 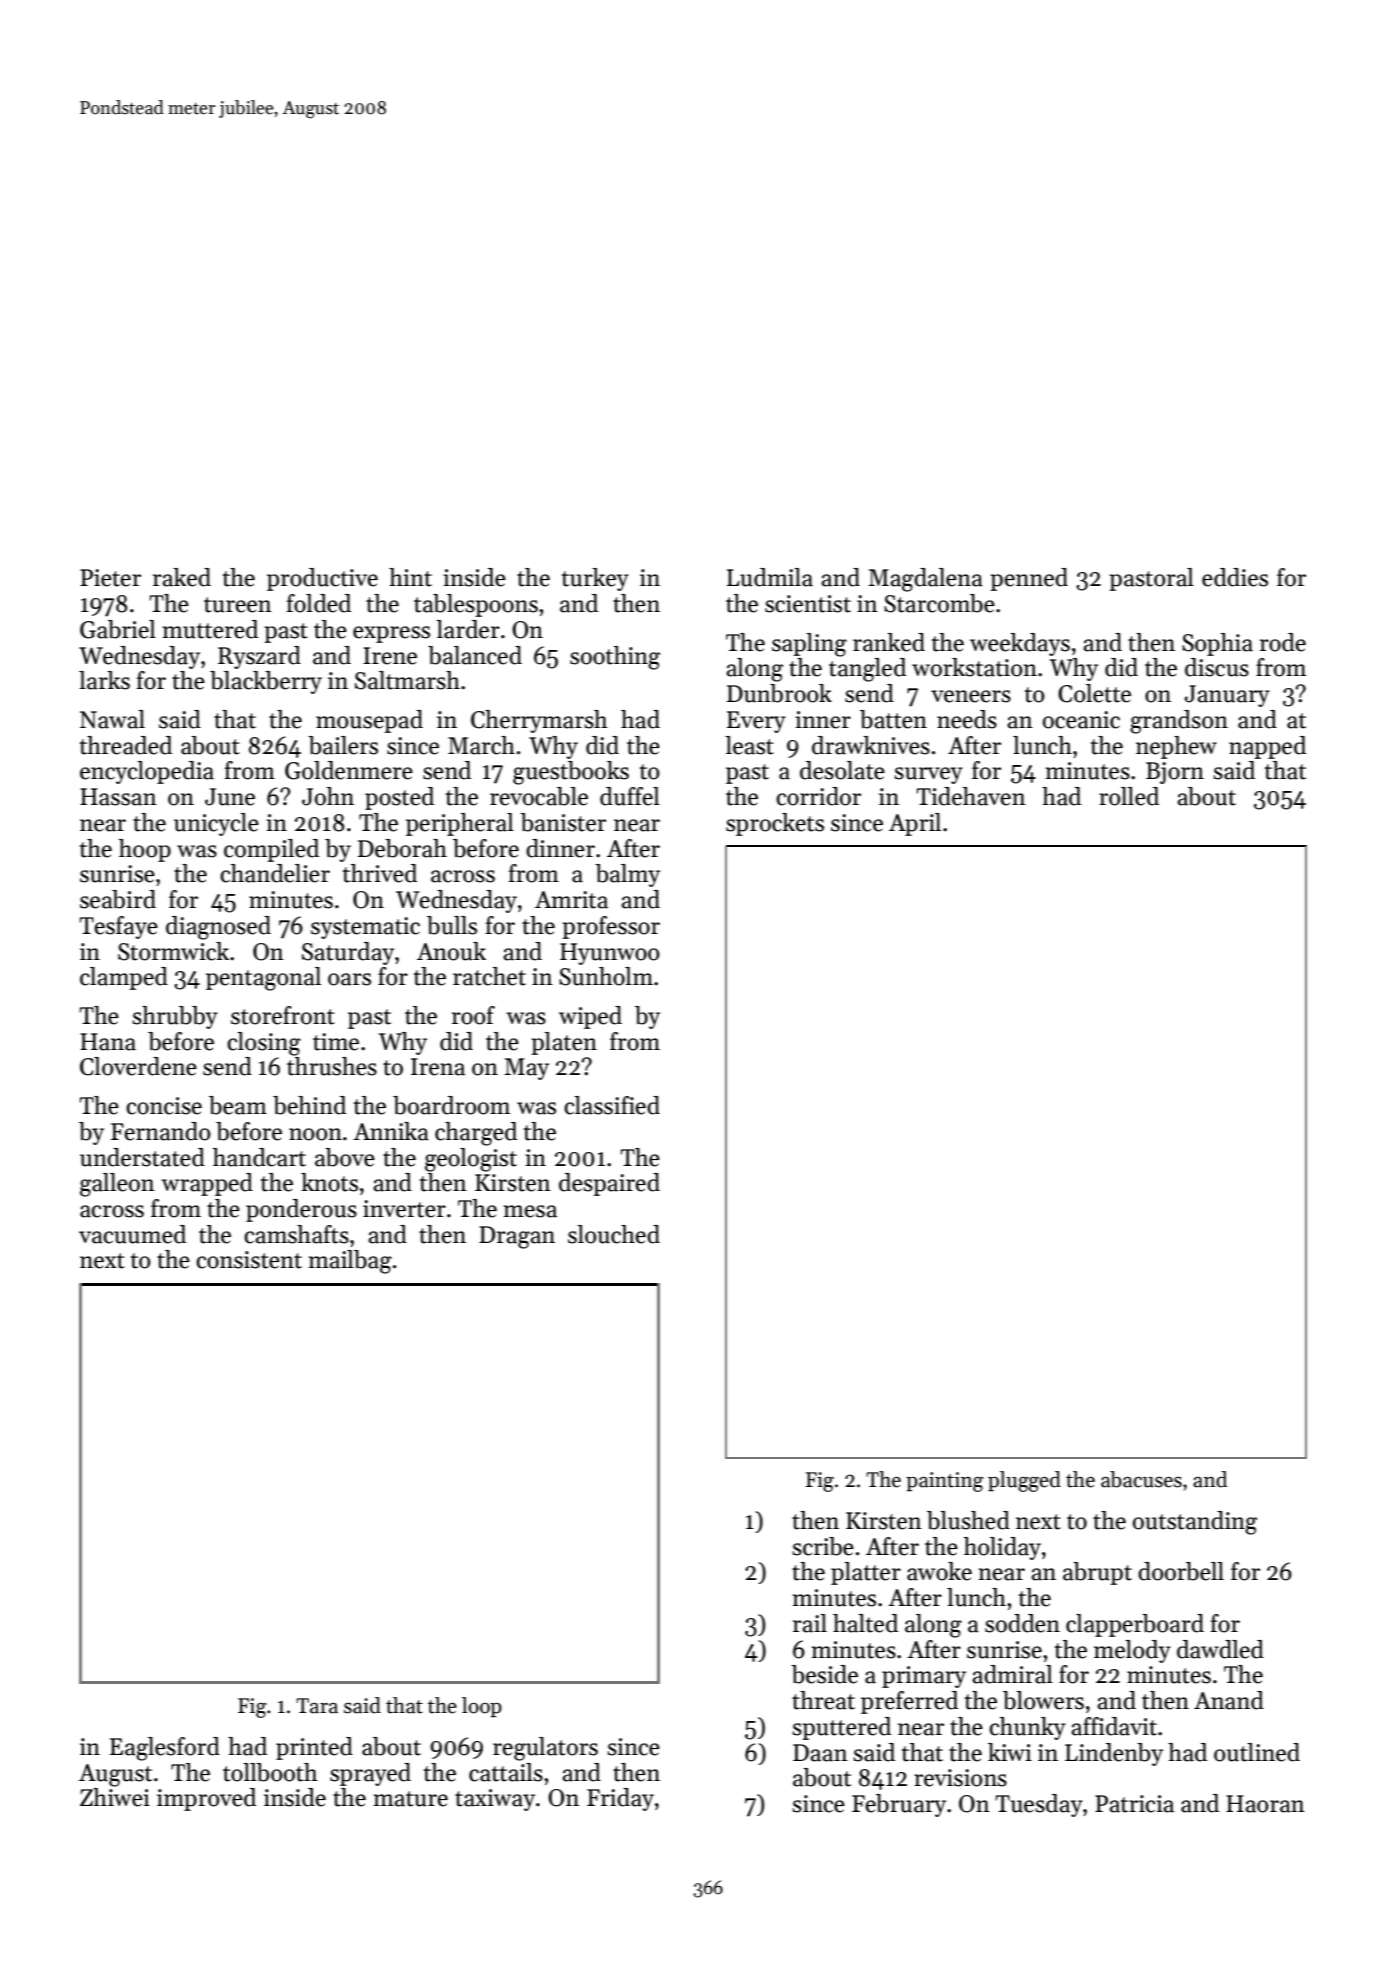 What do you see at coordinates (482, 1707) in the screenshot?
I see `loop` at bounding box center [482, 1707].
